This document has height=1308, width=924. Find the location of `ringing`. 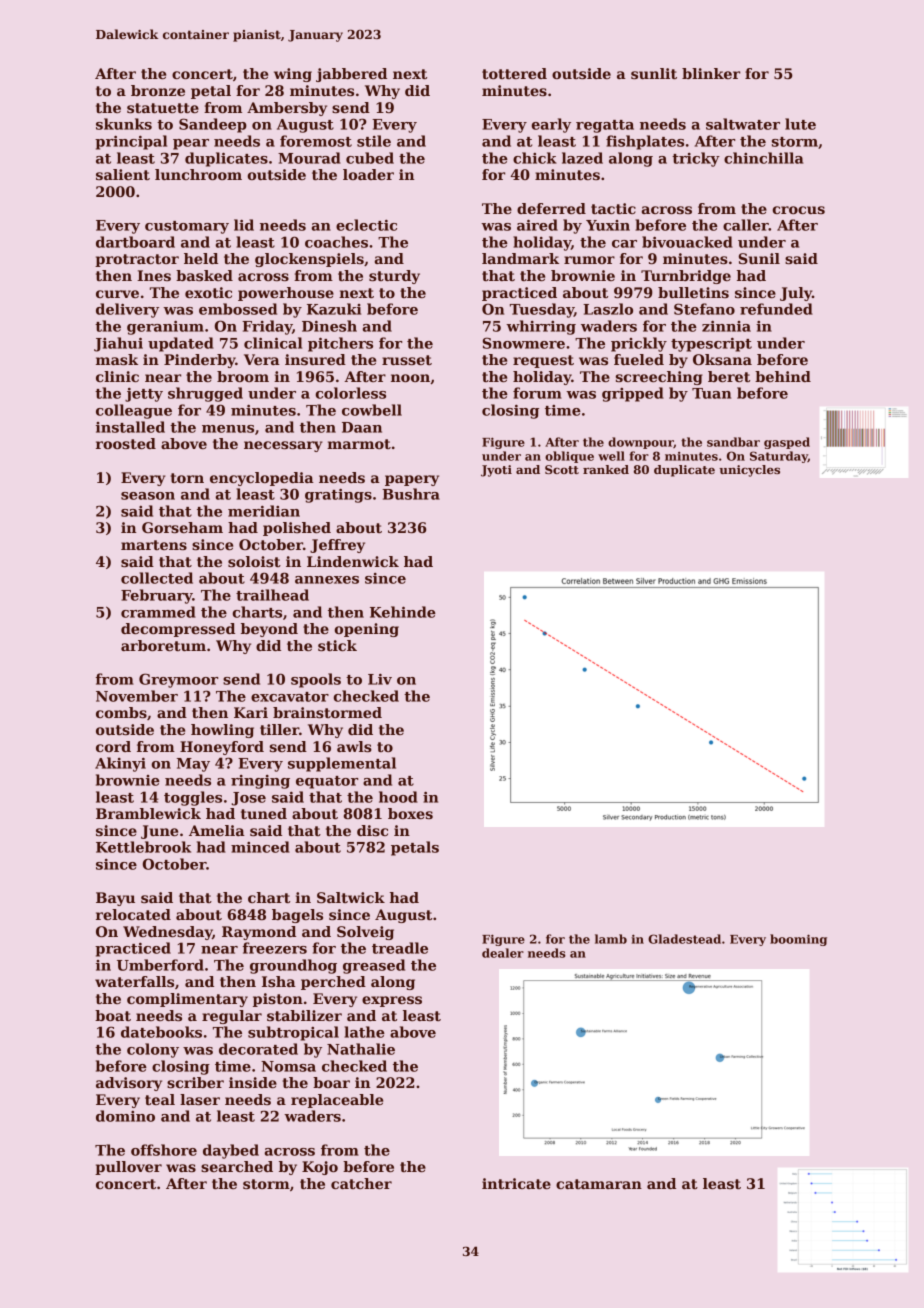

ringing is located at coordinates (260, 782).
